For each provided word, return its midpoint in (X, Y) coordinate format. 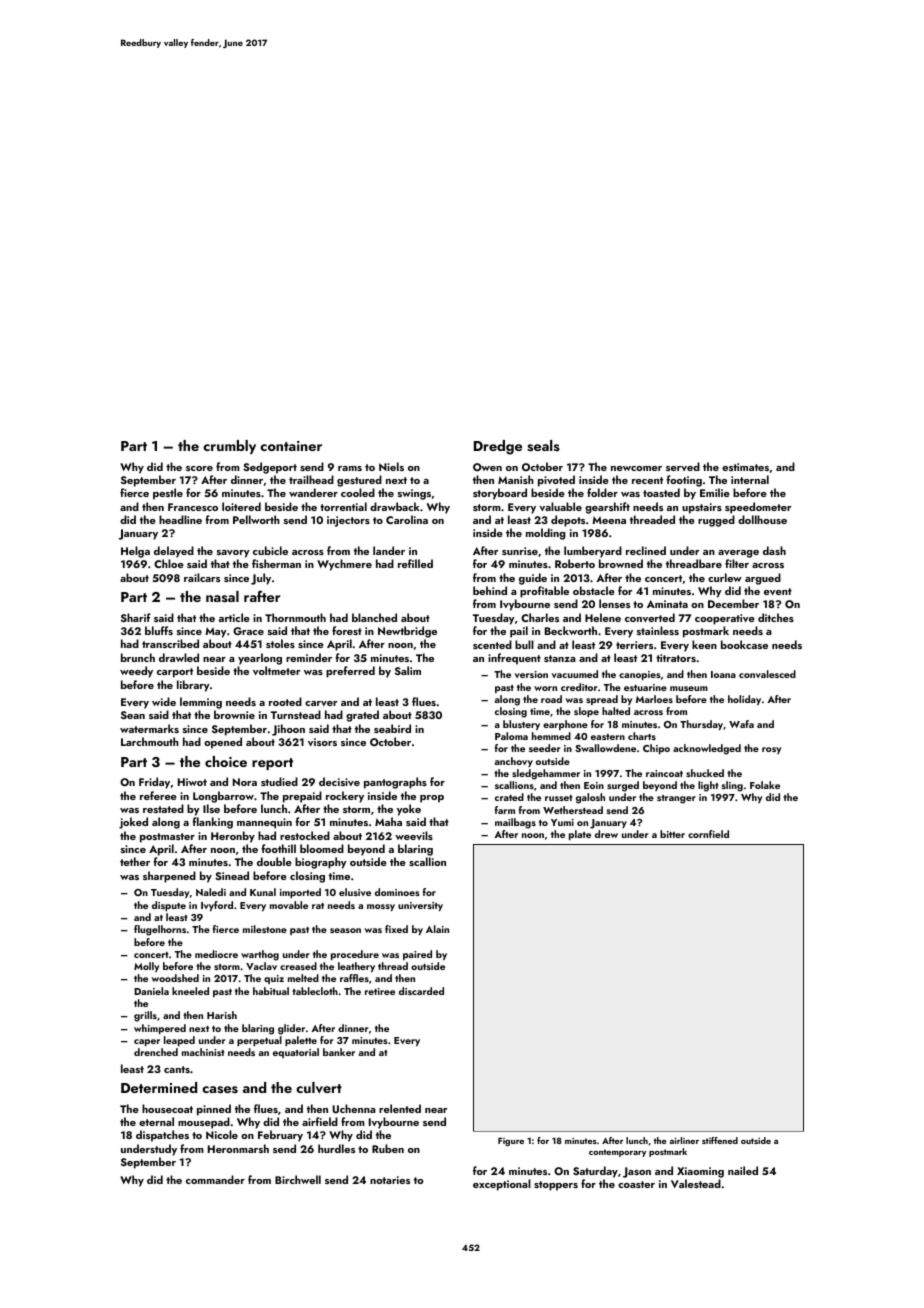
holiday (744, 700)
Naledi (211, 892)
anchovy (514, 762)
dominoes (397, 892)
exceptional (502, 1185)
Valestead (696, 1183)
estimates (745, 467)
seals (543, 446)
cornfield (708, 834)
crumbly (229, 447)
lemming (201, 703)
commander (215, 1179)
